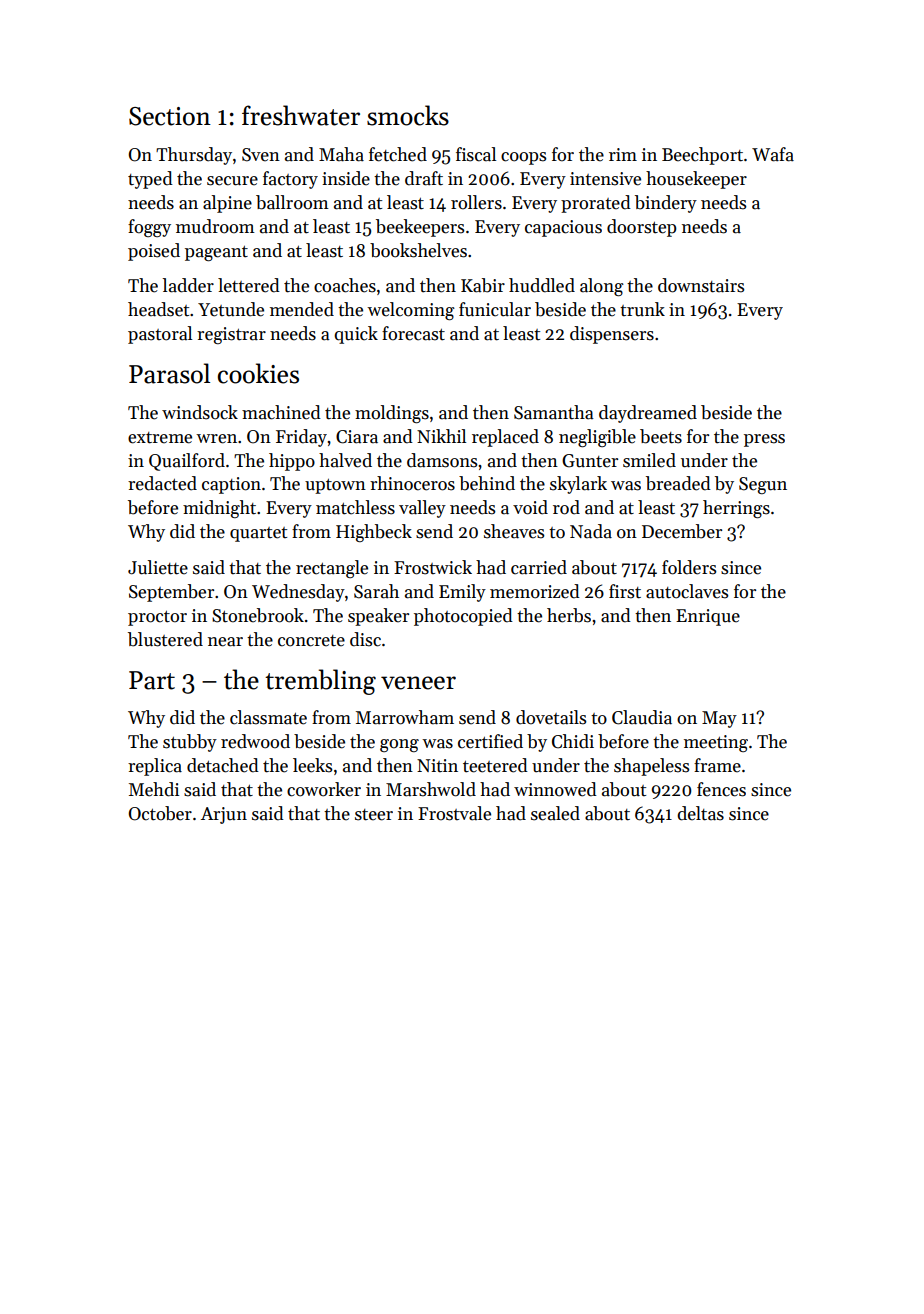  Describe the element at coordinates (666, 204) in the screenshot. I see `bindery` at that location.
